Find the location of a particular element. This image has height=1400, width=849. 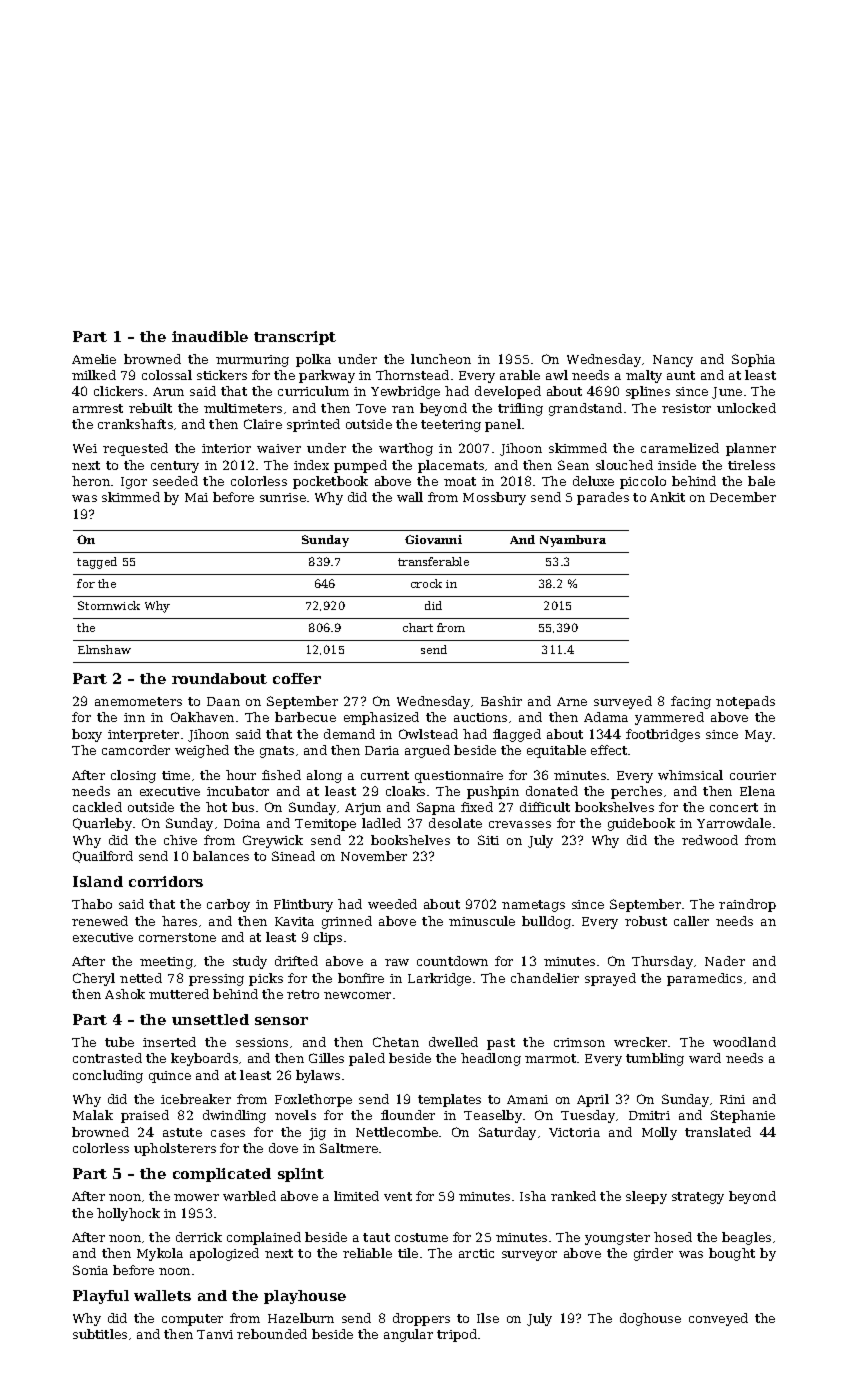

Sophia is located at coordinates (753, 360).
